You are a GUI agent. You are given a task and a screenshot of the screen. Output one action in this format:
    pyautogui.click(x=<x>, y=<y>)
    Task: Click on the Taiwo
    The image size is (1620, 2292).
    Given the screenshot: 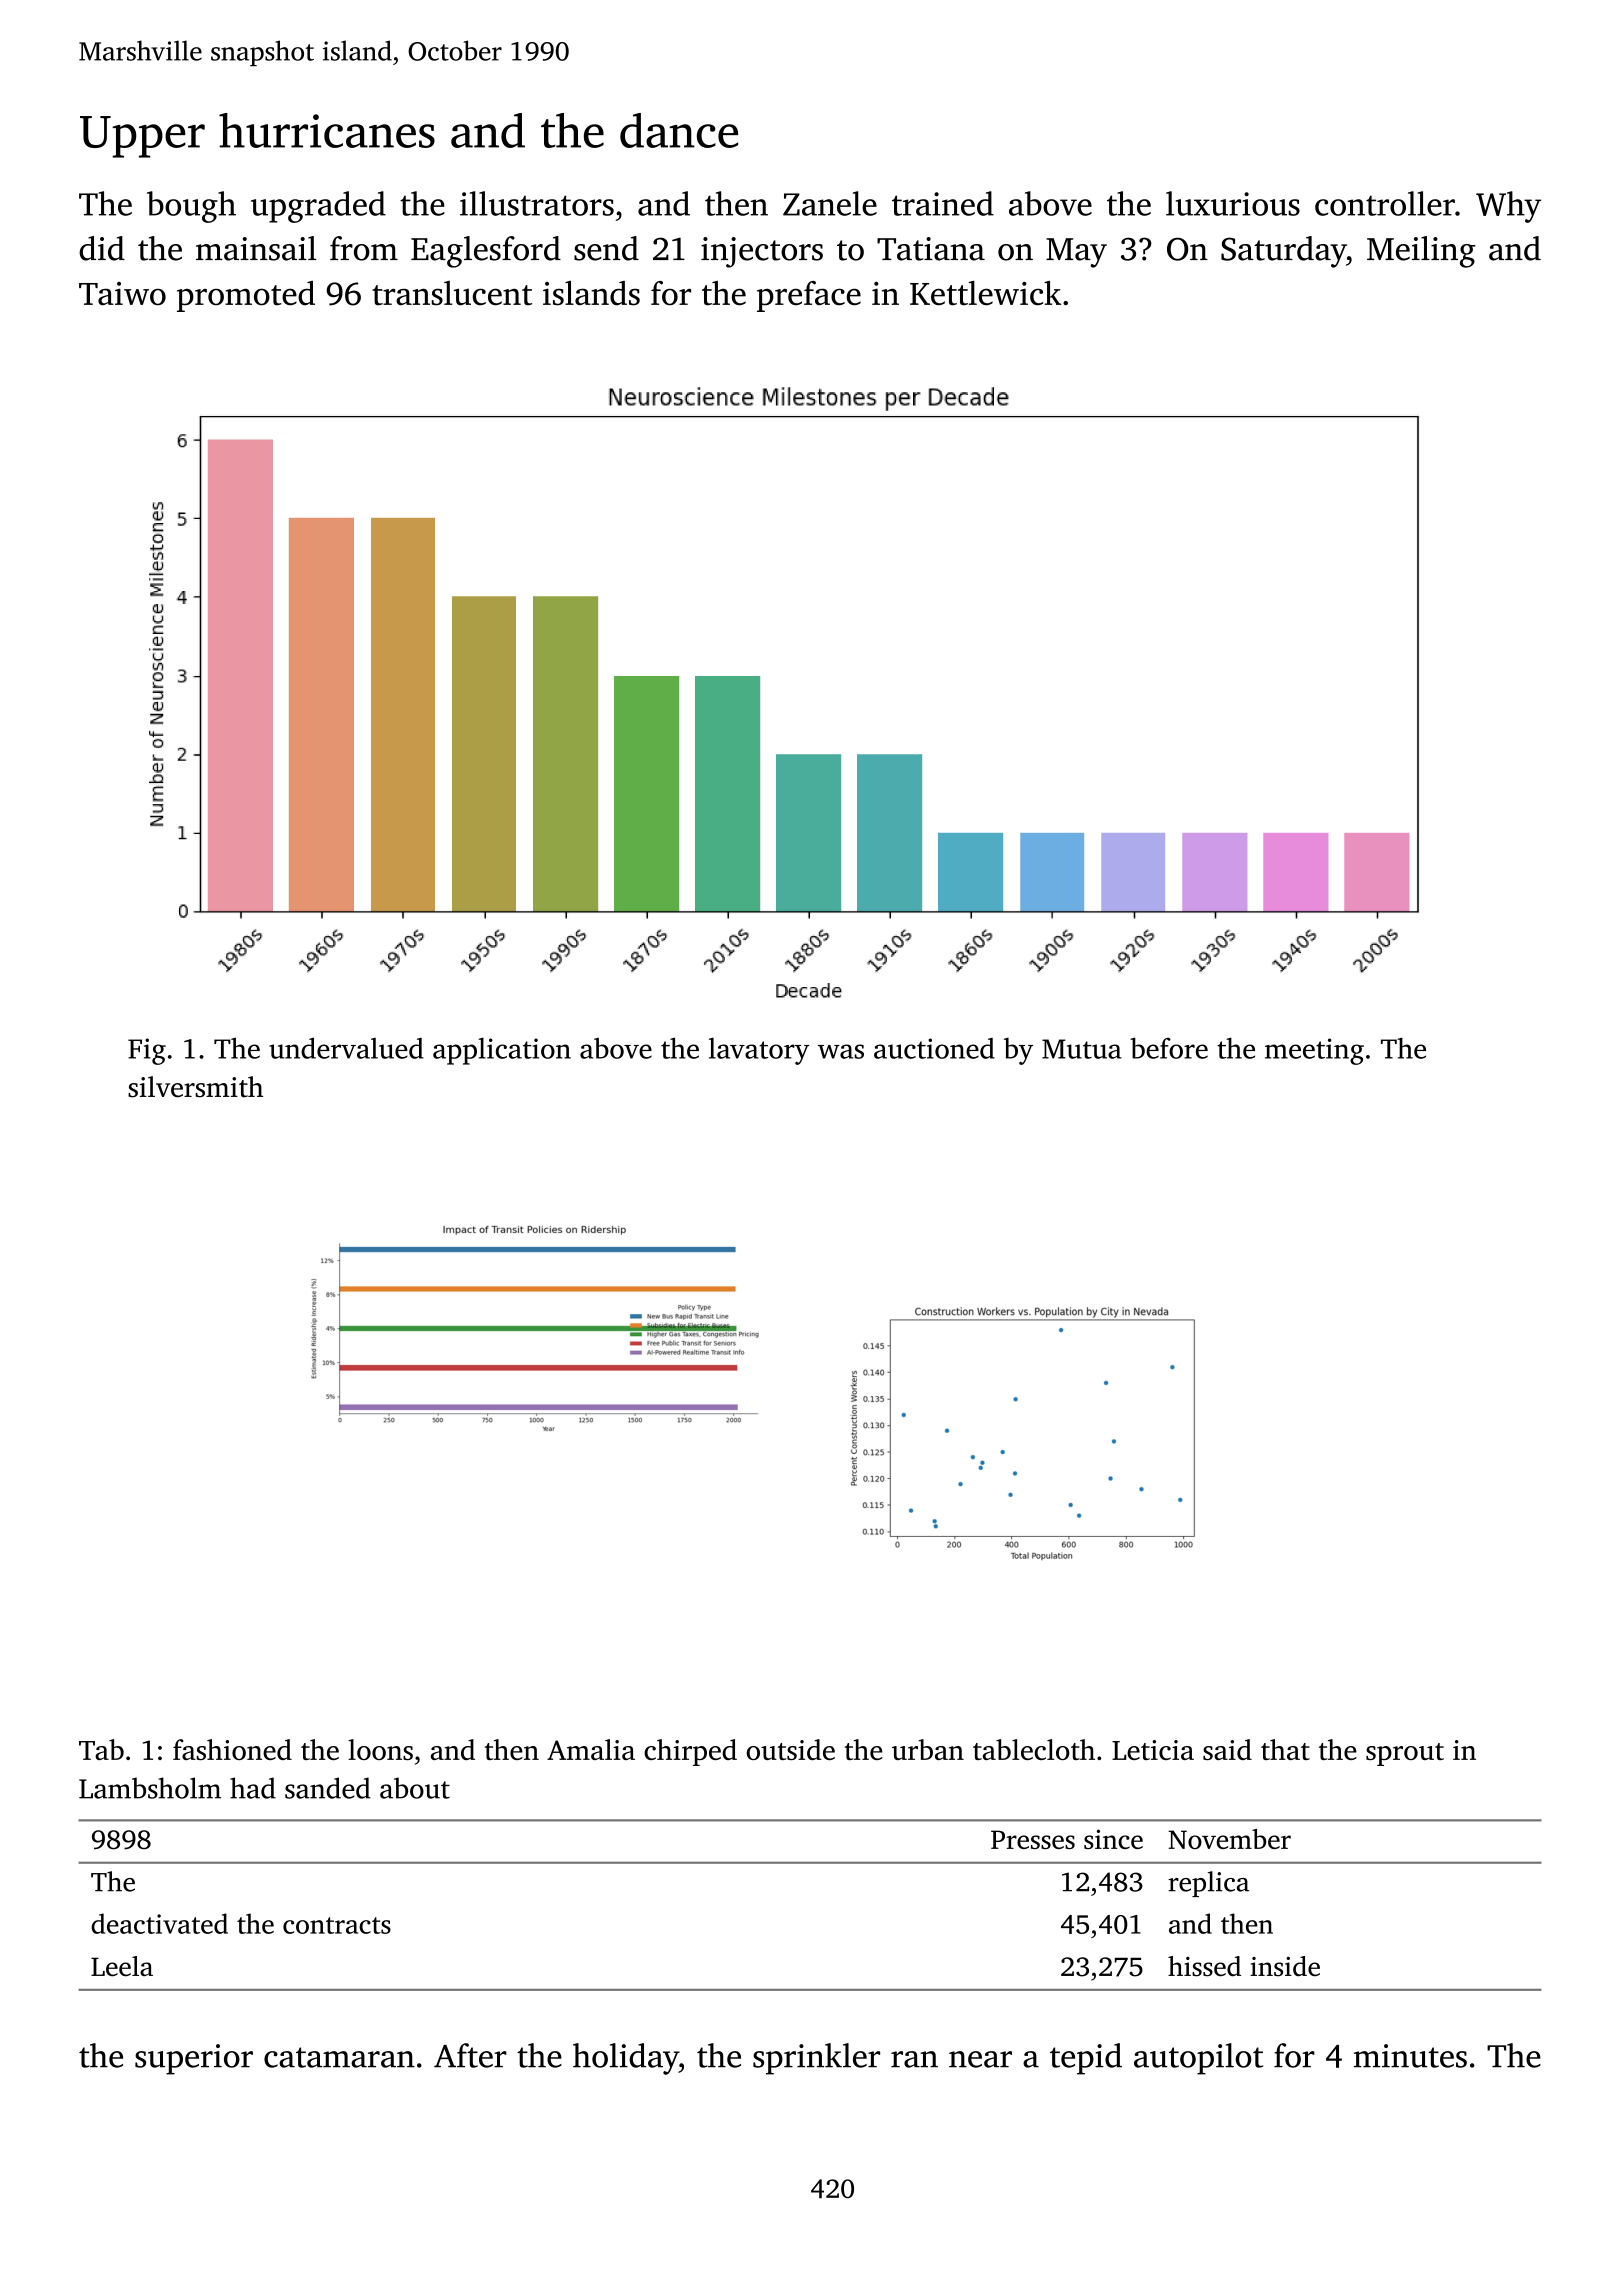 What is the action you would take?
    pyautogui.click(x=122, y=294)
